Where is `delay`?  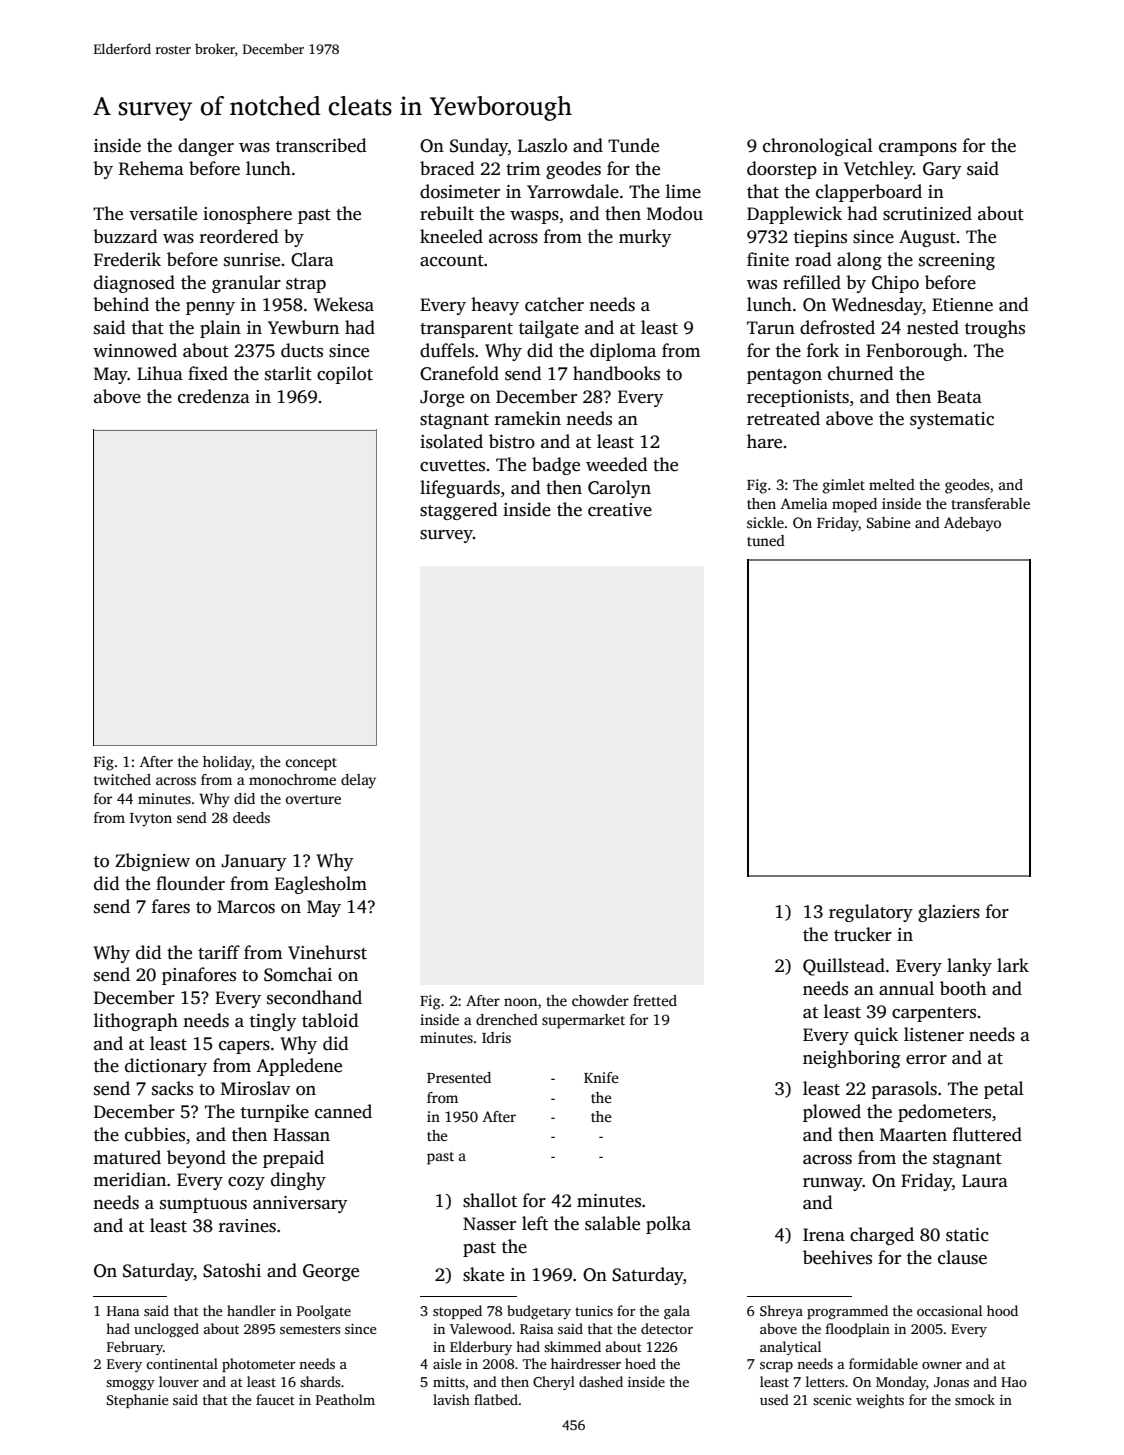 delay is located at coordinates (358, 781).
